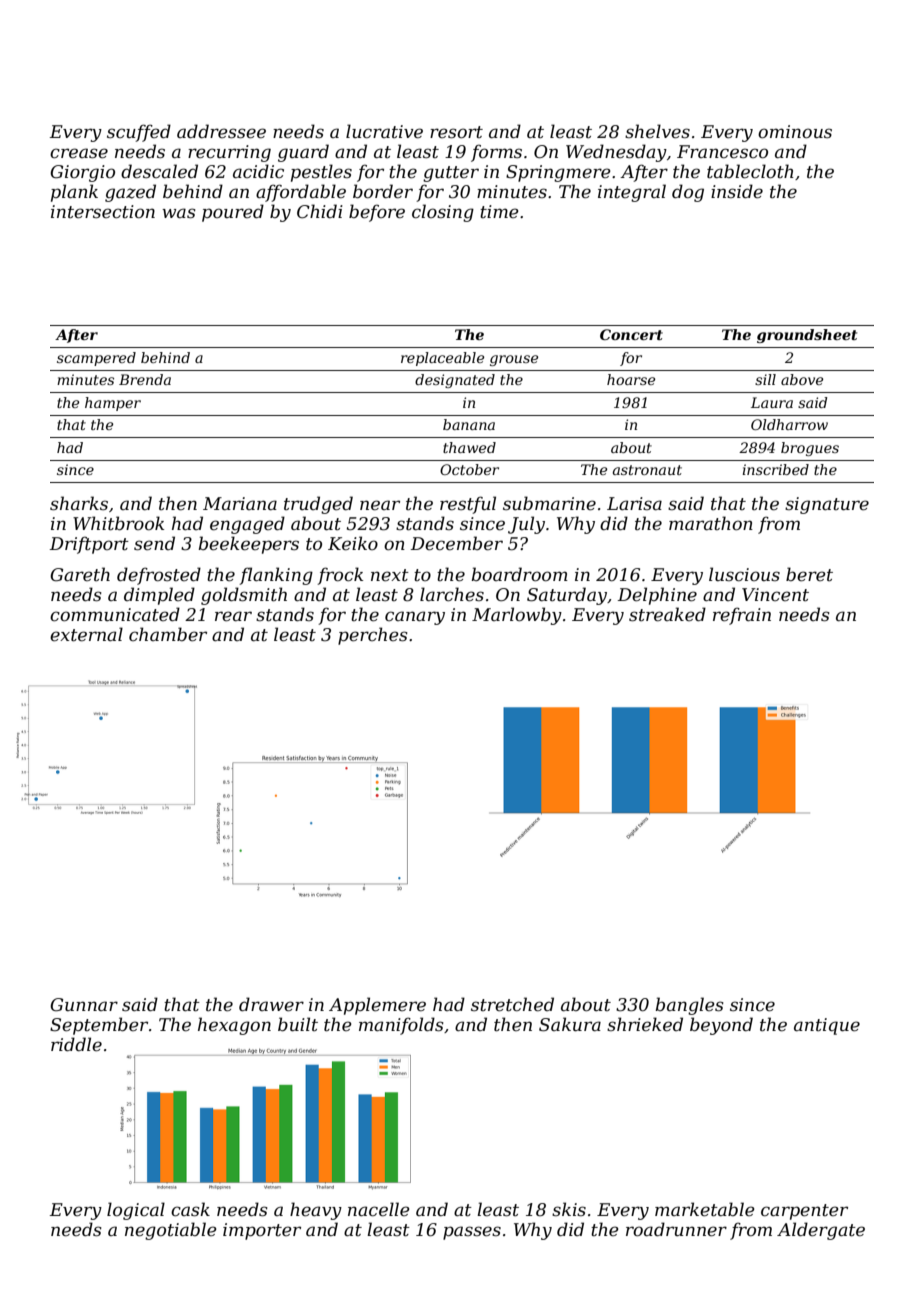  What do you see at coordinates (139, 133) in the screenshot?
I see `scuffed` at bounding box center [139, 133].
